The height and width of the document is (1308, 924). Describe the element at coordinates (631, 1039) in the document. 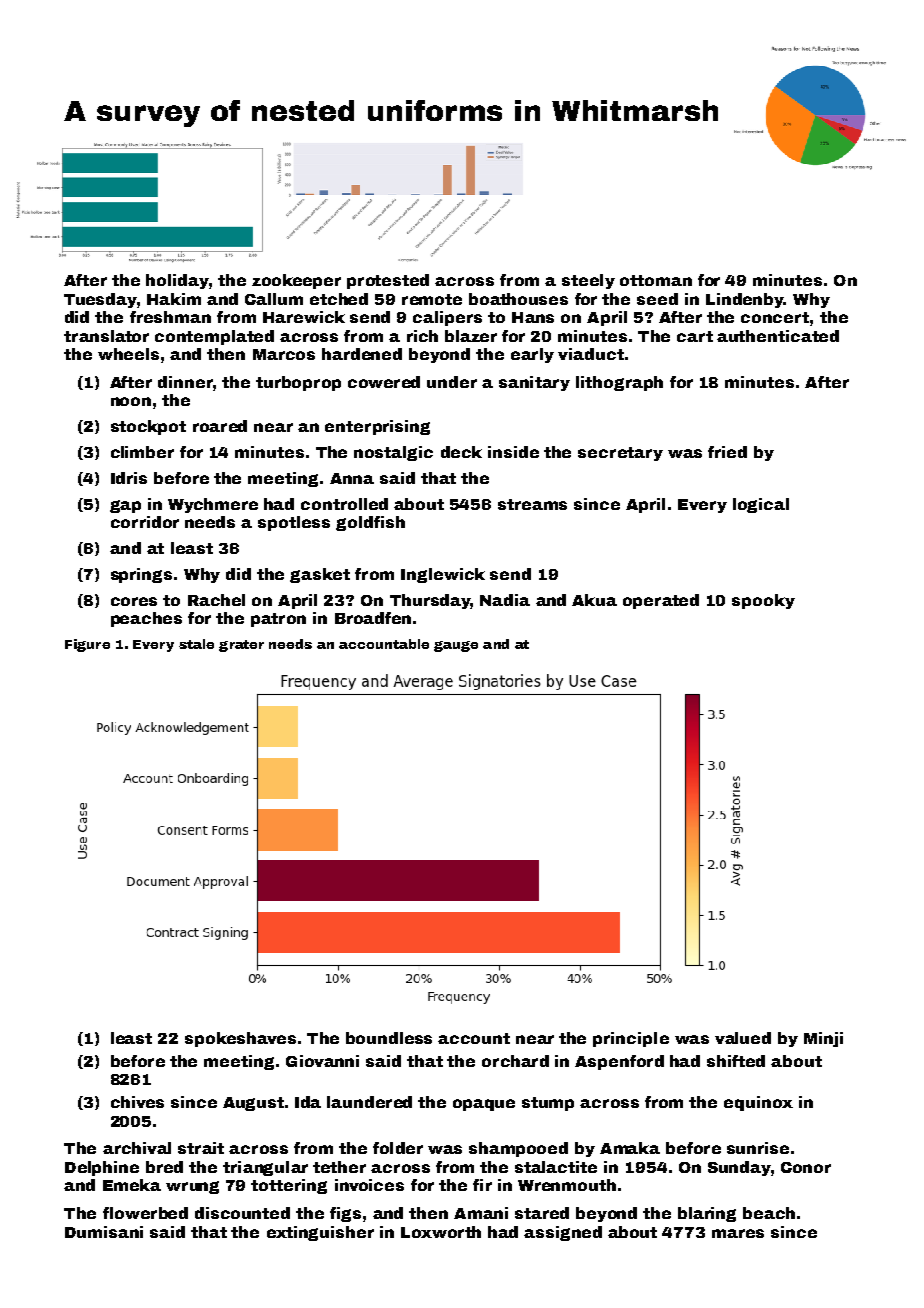

I see `principle` at that location.
